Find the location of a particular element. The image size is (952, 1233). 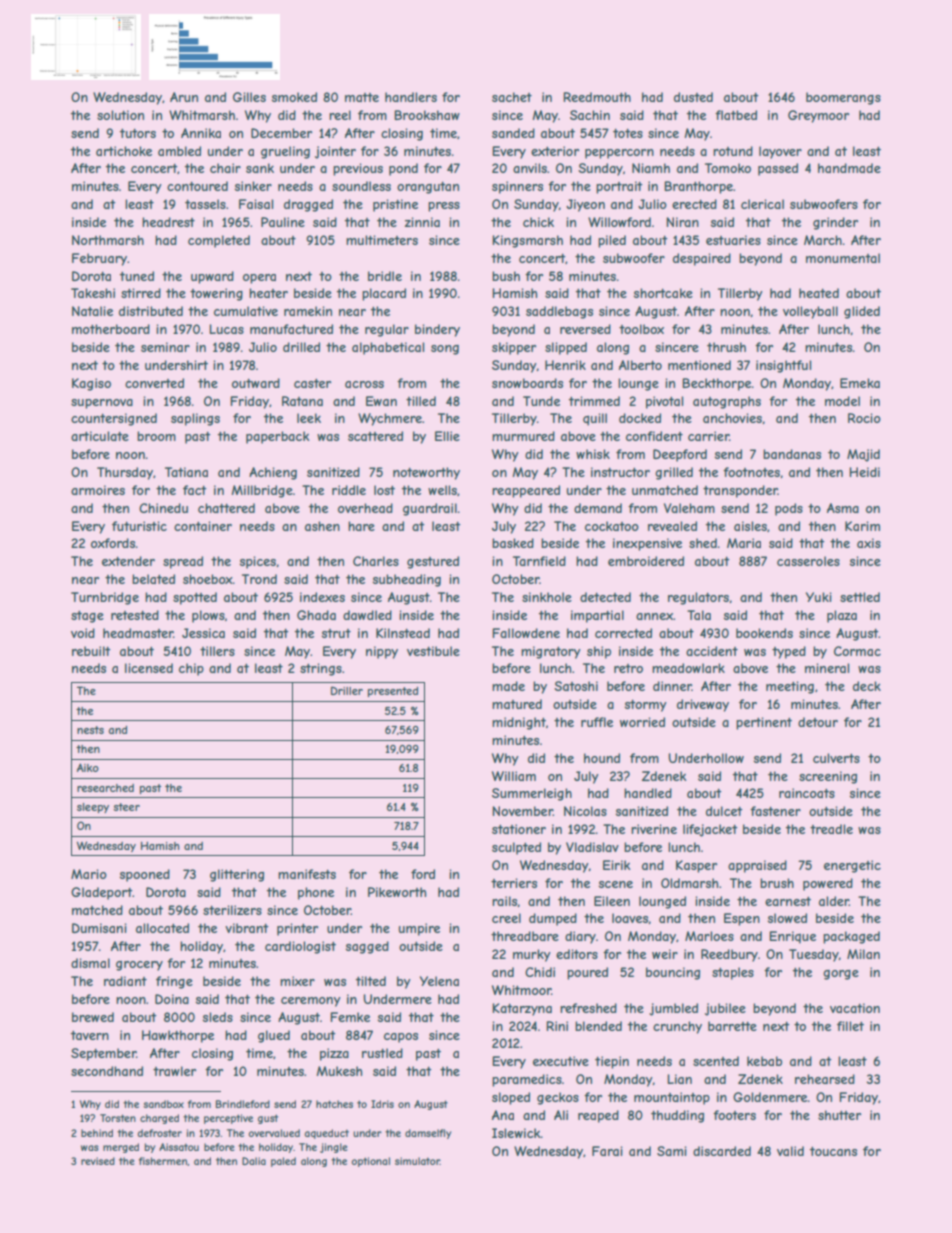

Reedmouth is located at coordinates (597, 97).
